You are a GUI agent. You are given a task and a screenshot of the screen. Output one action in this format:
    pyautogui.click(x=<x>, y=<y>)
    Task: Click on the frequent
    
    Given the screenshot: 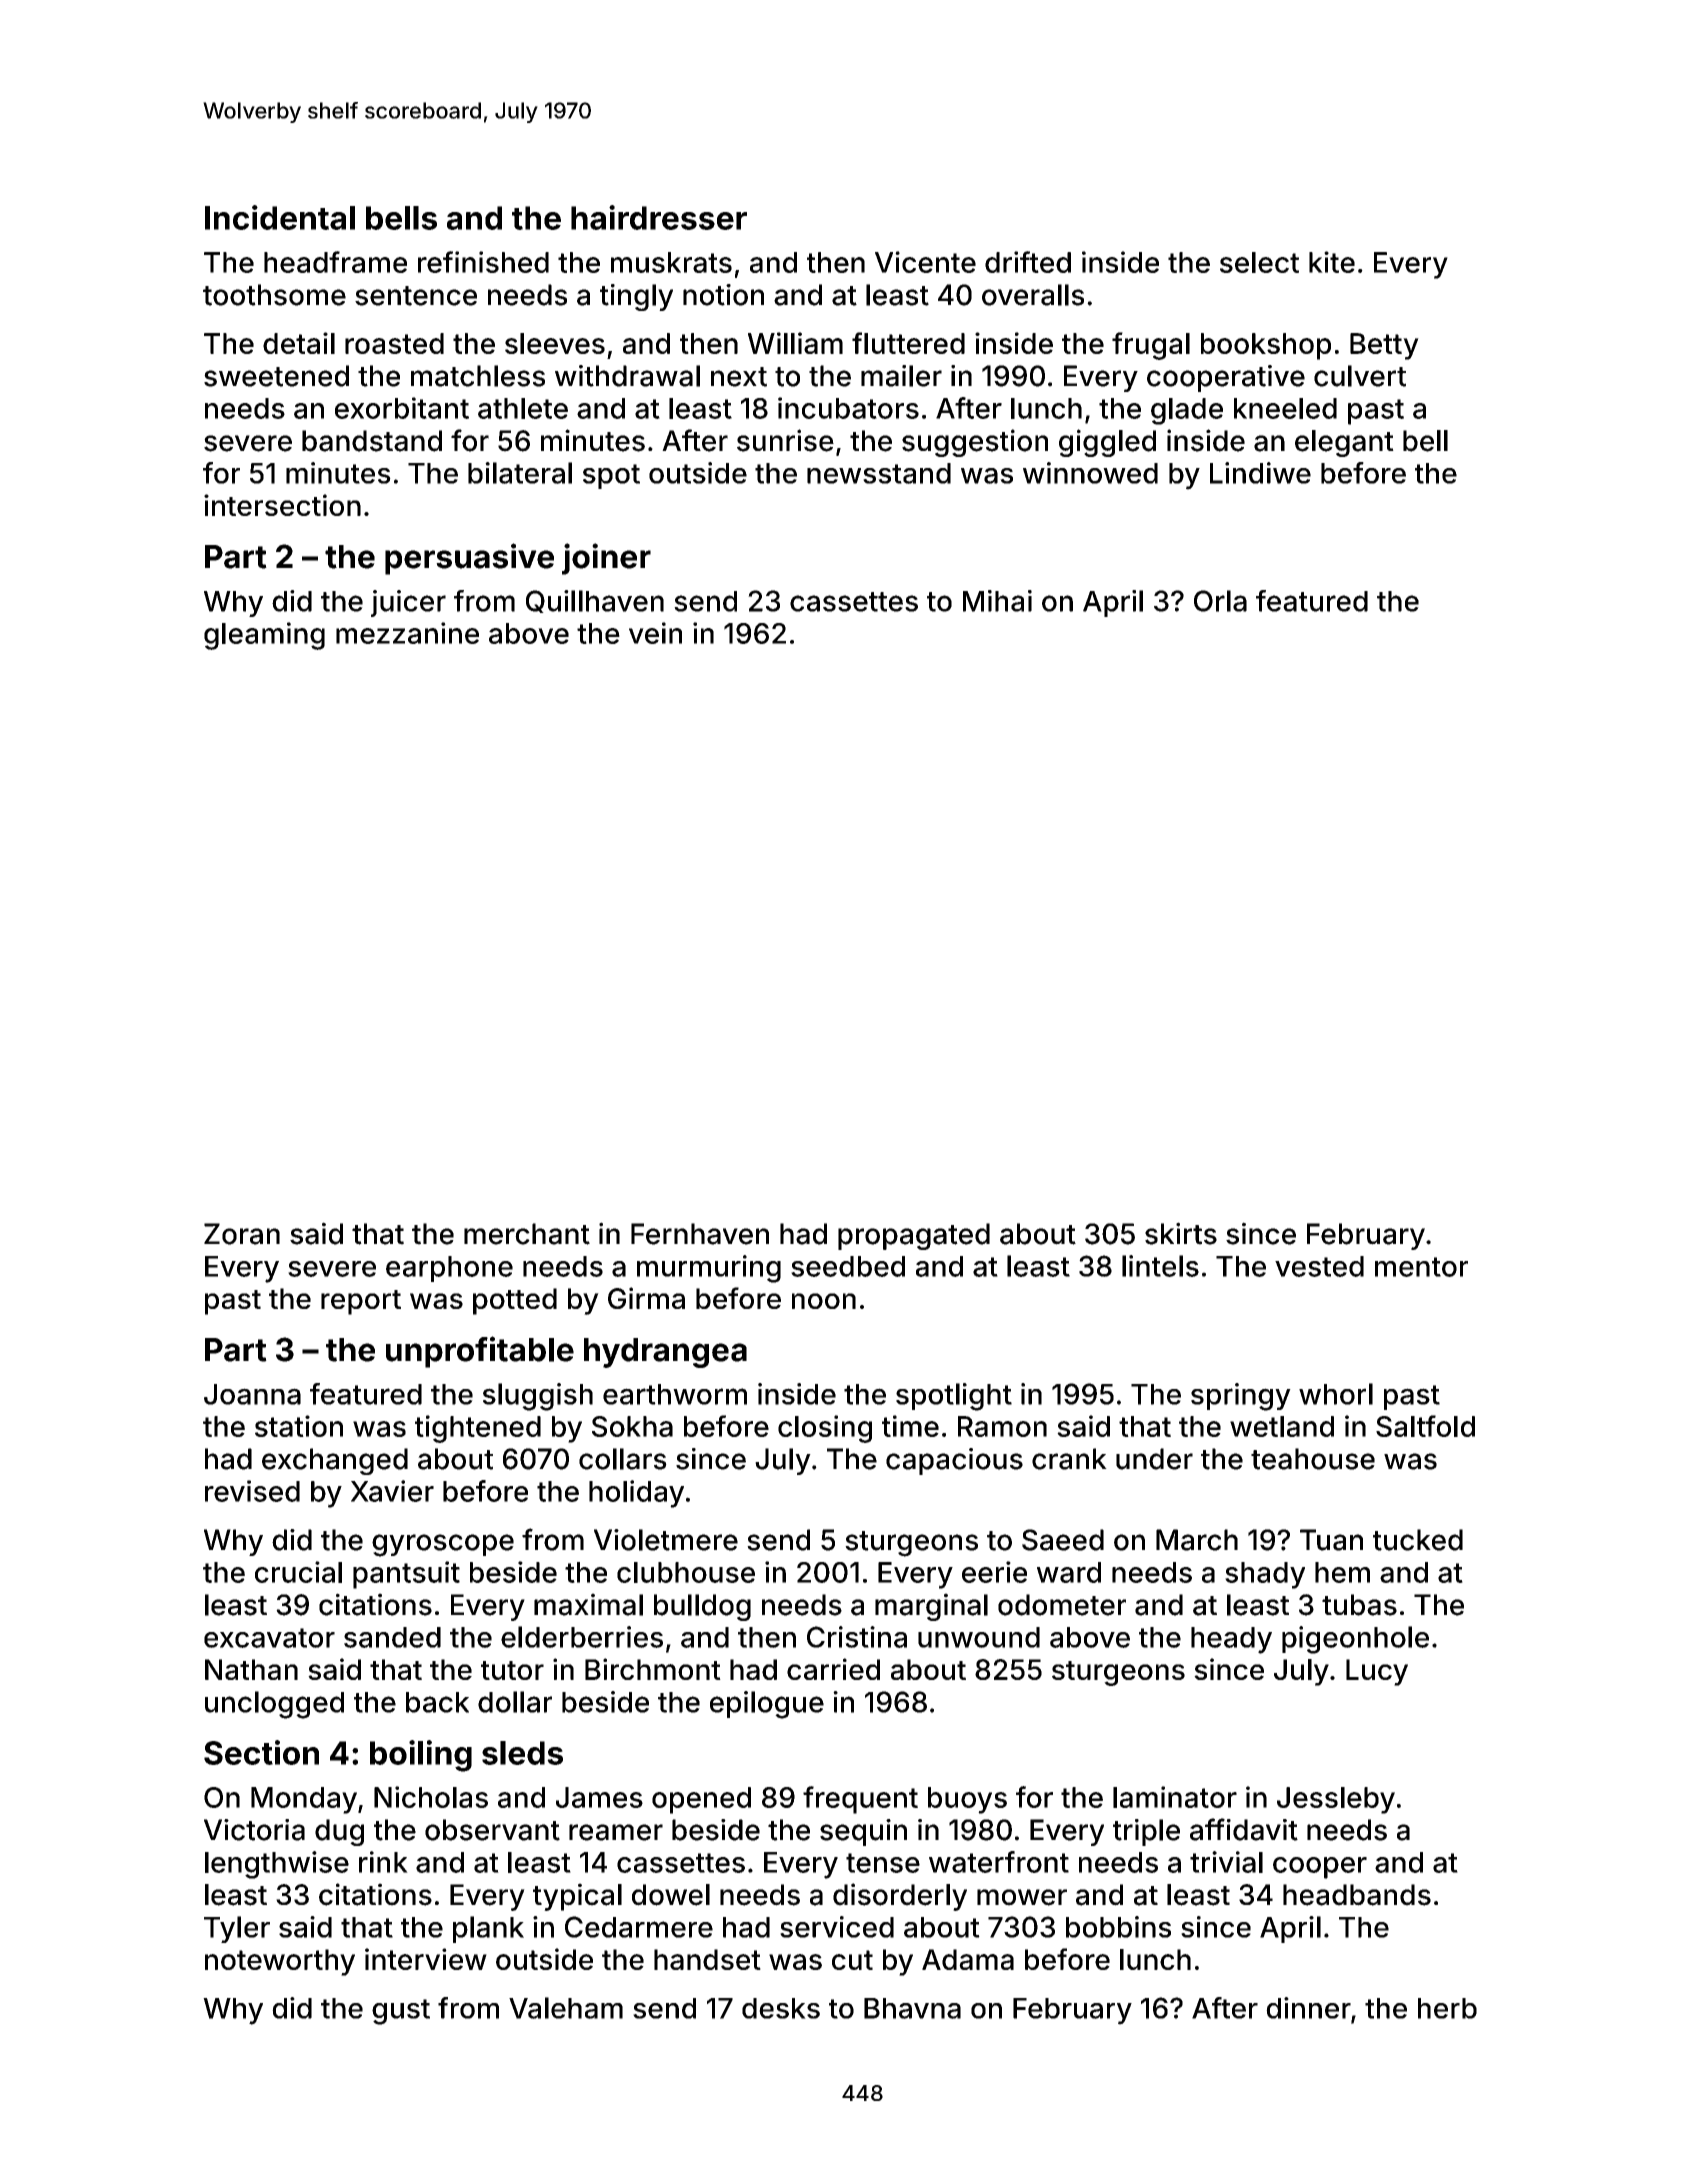 What is the action you would take?
    pyautogui.click(x=860, y=1800)
